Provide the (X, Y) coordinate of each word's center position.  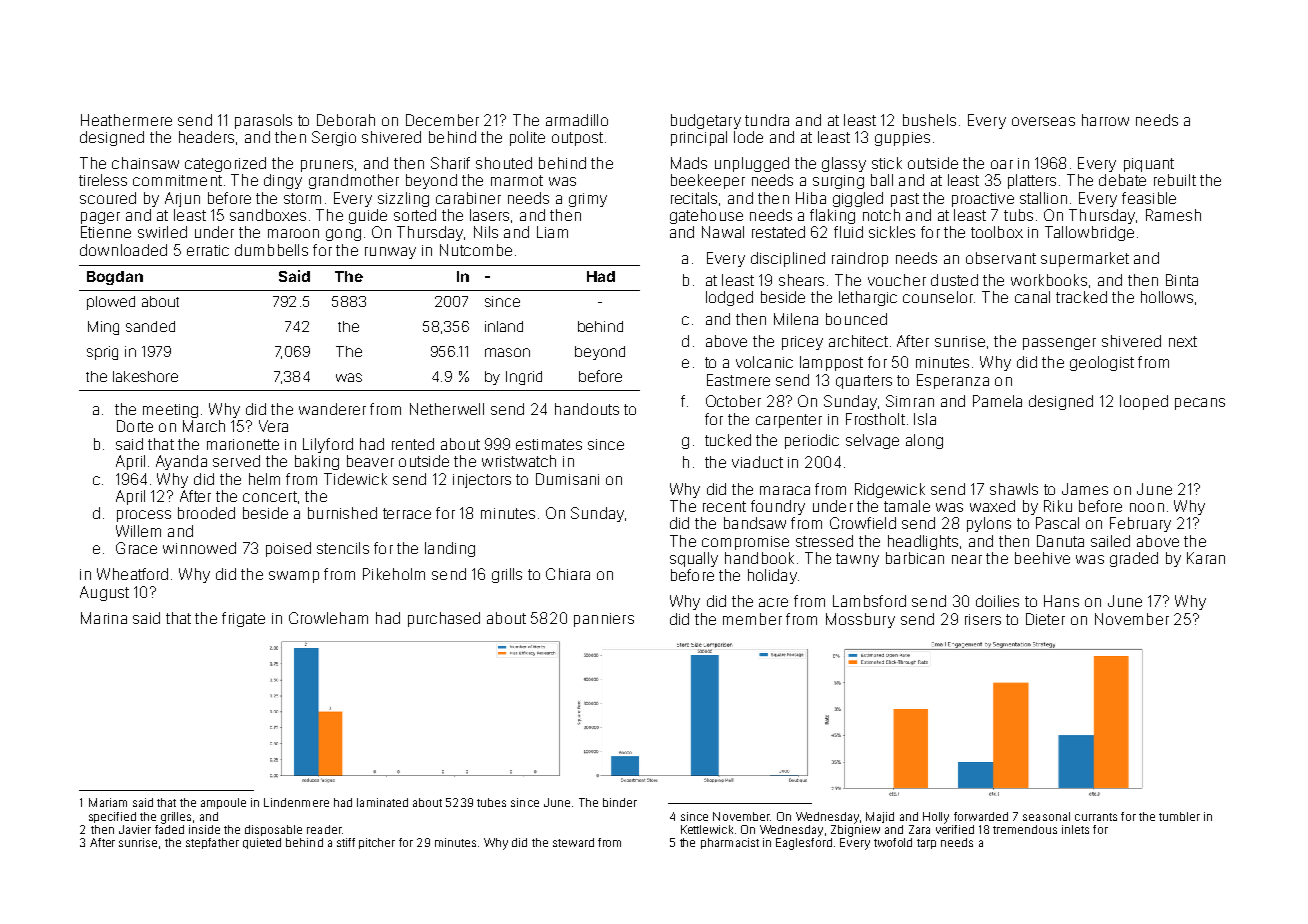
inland (504, 326)
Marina (104, 618)
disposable (273, 830)
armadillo (577, 120)
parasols (263, 121)
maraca (785, 490)
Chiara (568, 574)
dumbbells (271, 250)
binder (620, 802)
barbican (915, 558)
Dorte (135, 426)
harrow (1105, 120)
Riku (1058, 506)
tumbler (1179, 816)
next (1183, 341)
